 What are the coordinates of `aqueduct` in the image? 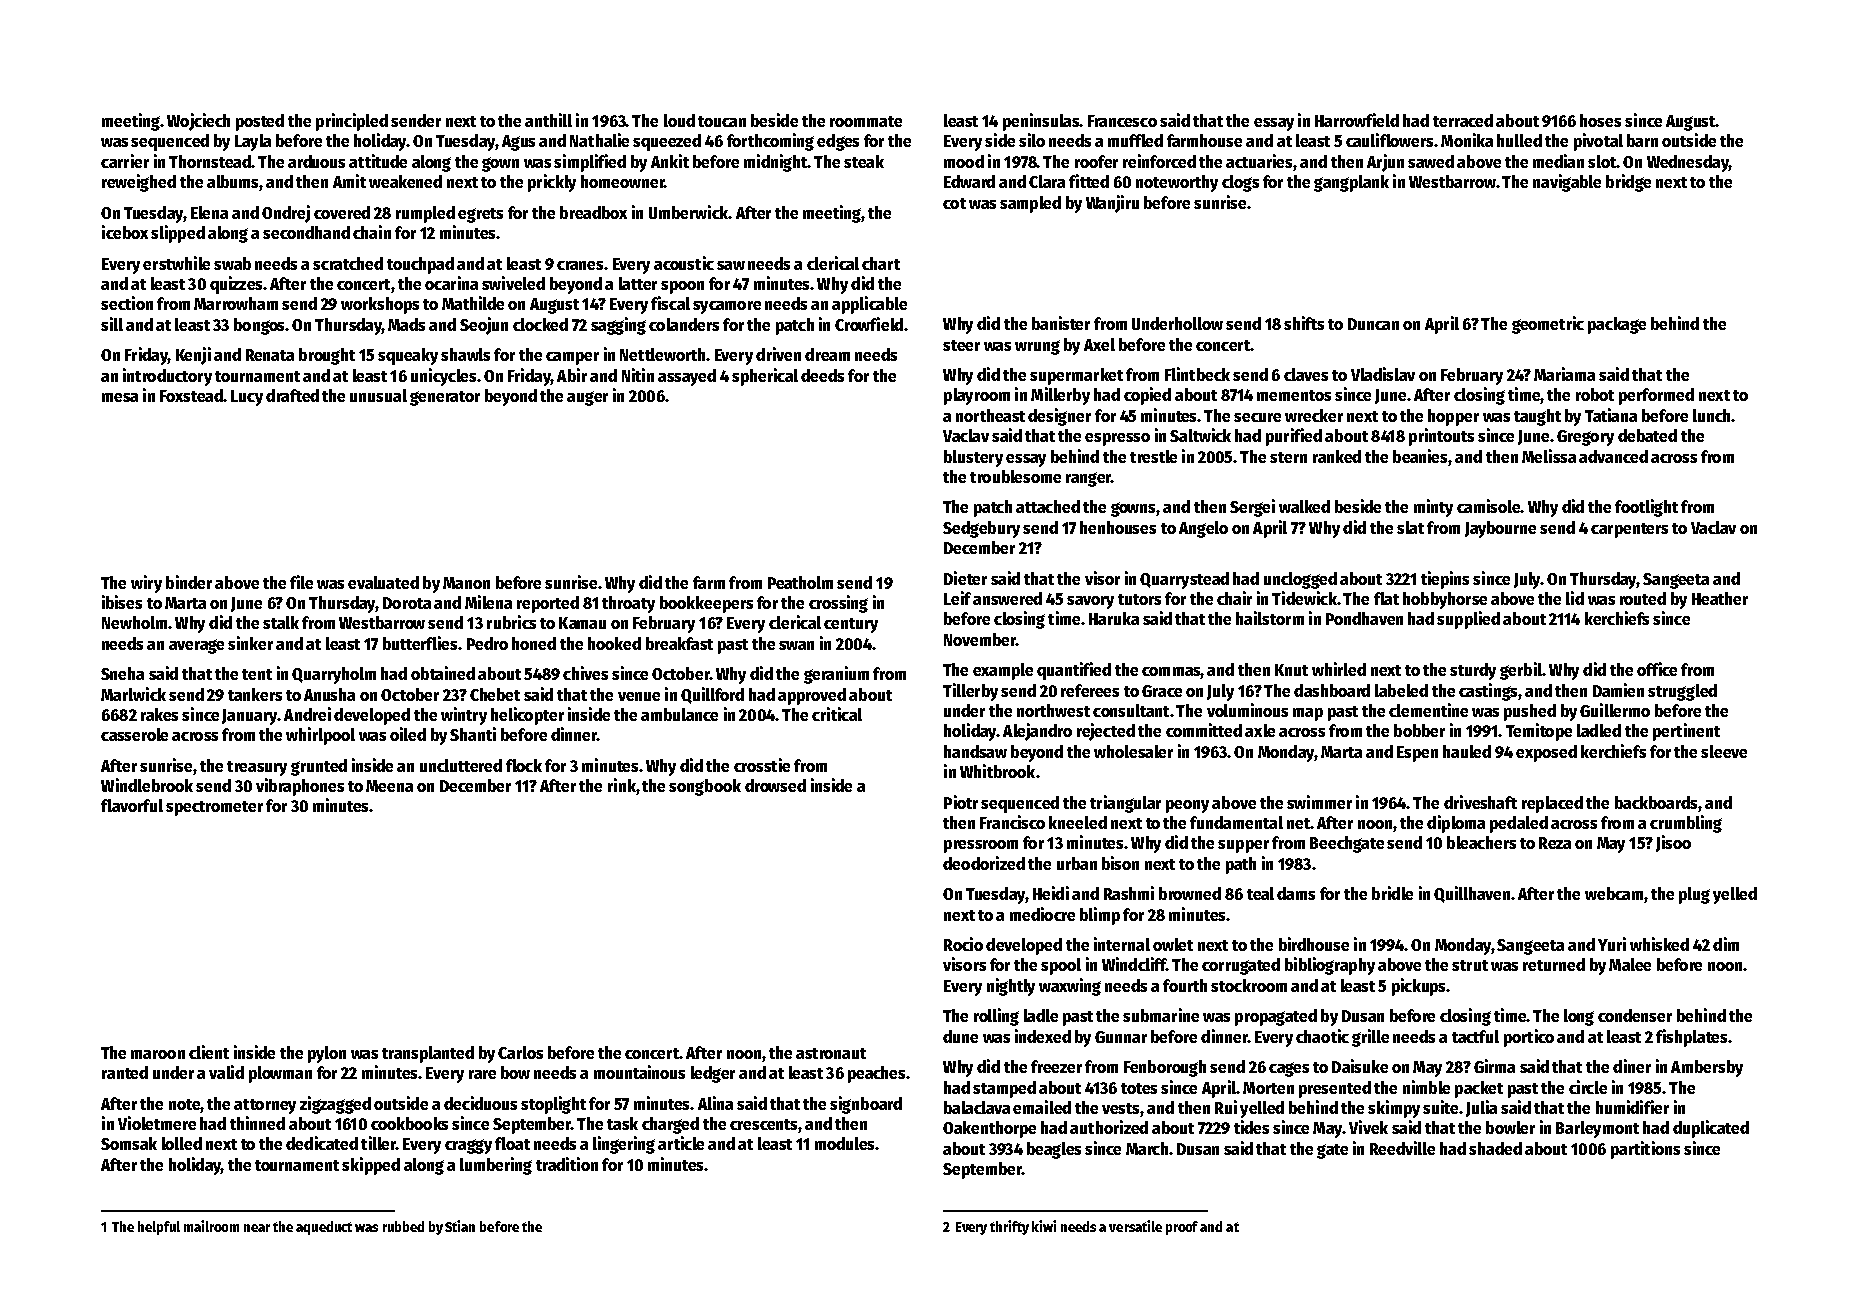 It's located at (324, 1228).
